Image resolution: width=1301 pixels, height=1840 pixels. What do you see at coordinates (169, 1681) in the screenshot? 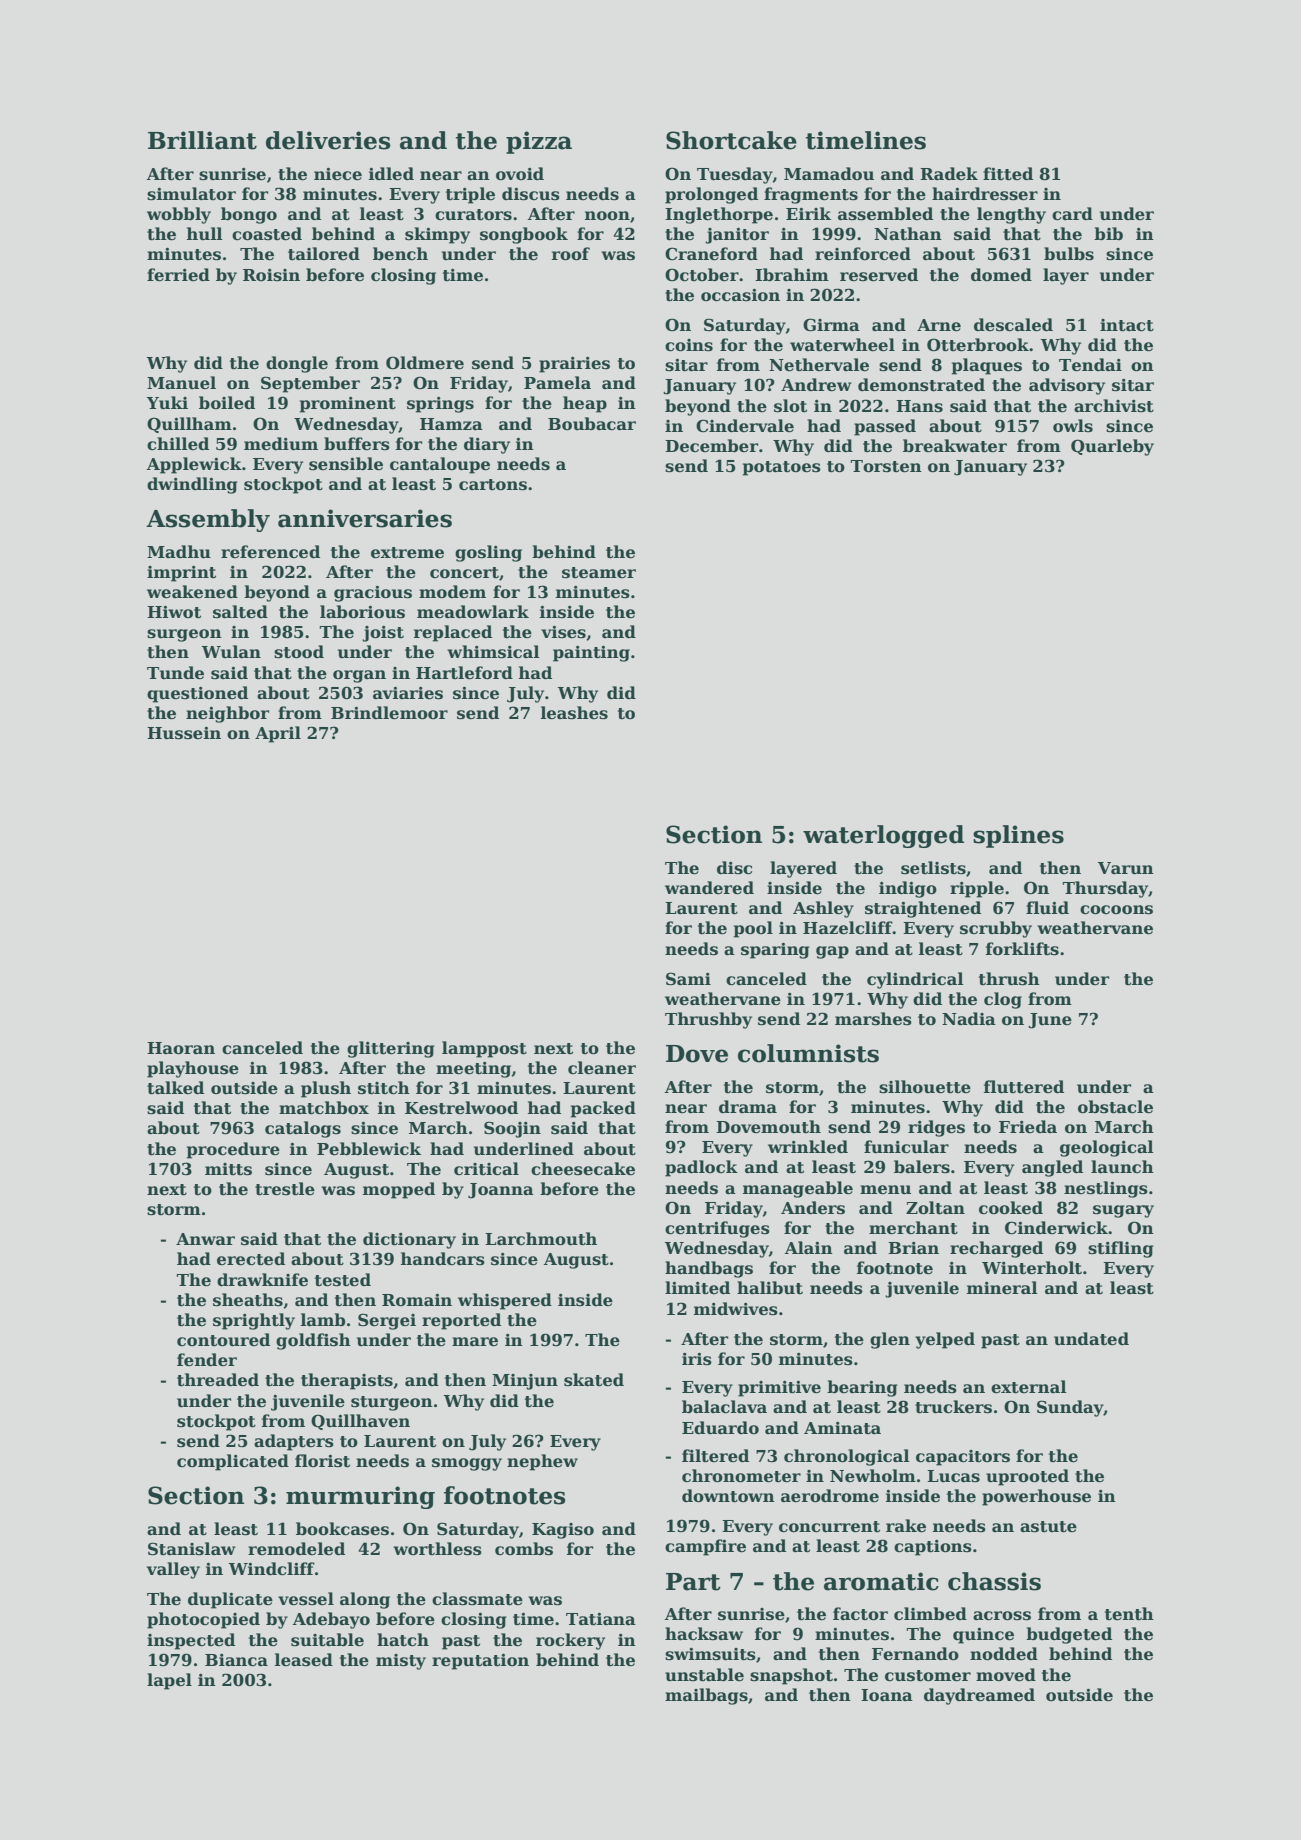
I see `lapel` at bounding box center [169, 1681].
